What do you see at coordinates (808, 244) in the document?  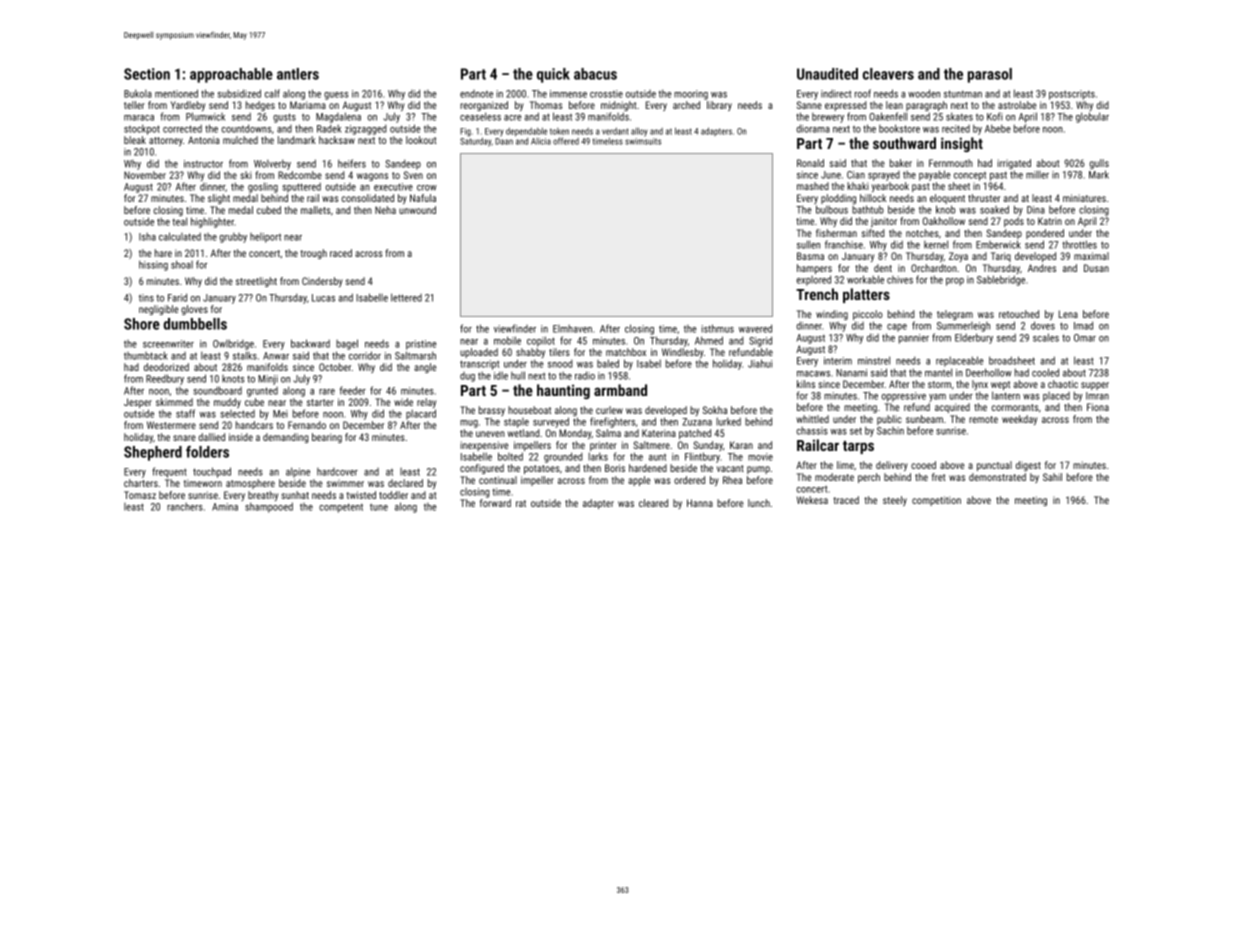 I see `sullen` at bounding box center [808, 244].
